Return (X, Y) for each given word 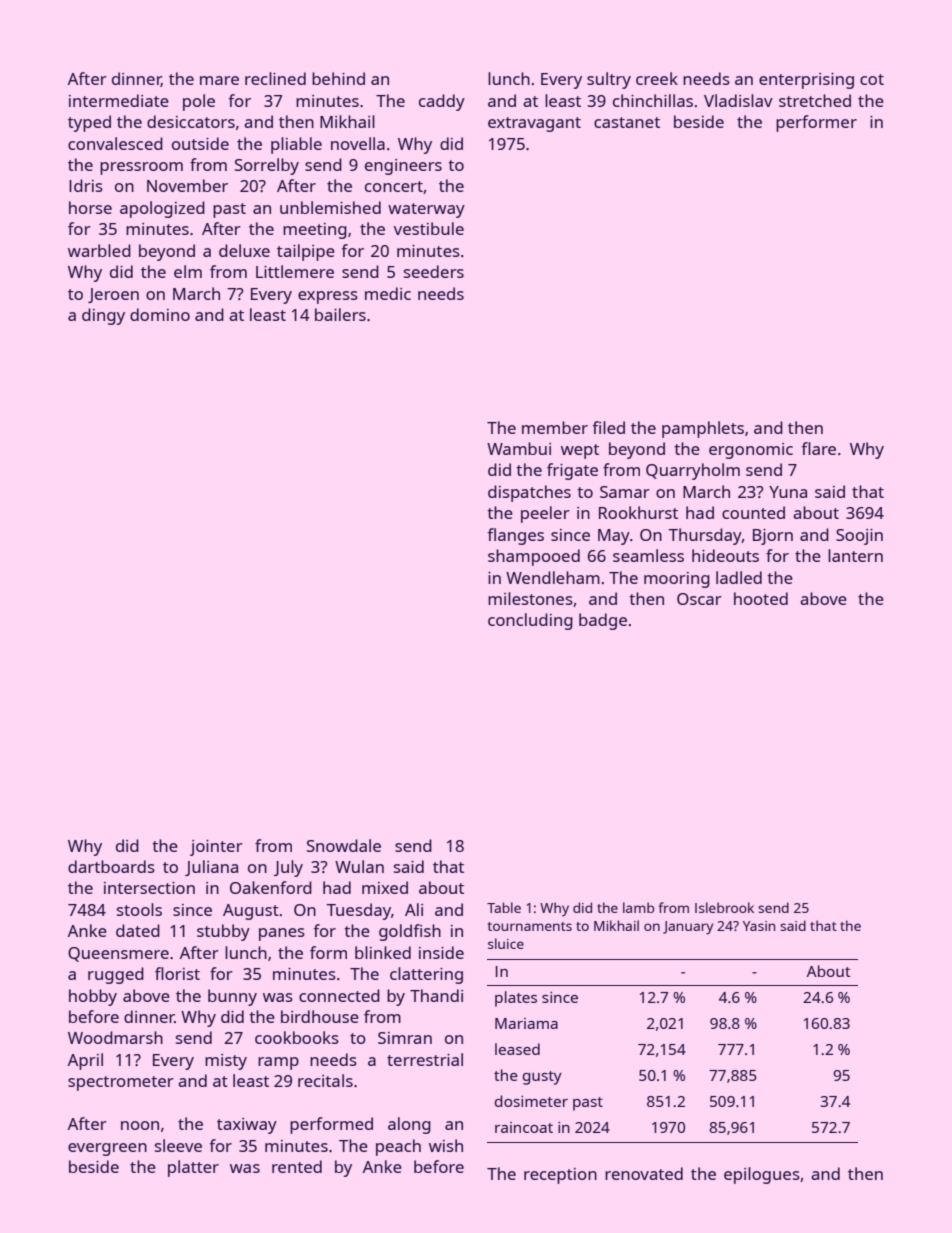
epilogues (762, 1175)
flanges (515, 536)
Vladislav (738, 100)
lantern (855, 555)
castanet (627, 122)
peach (398, 1147)
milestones (530, 598)
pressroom (141, 168)
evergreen (107, 1149)
